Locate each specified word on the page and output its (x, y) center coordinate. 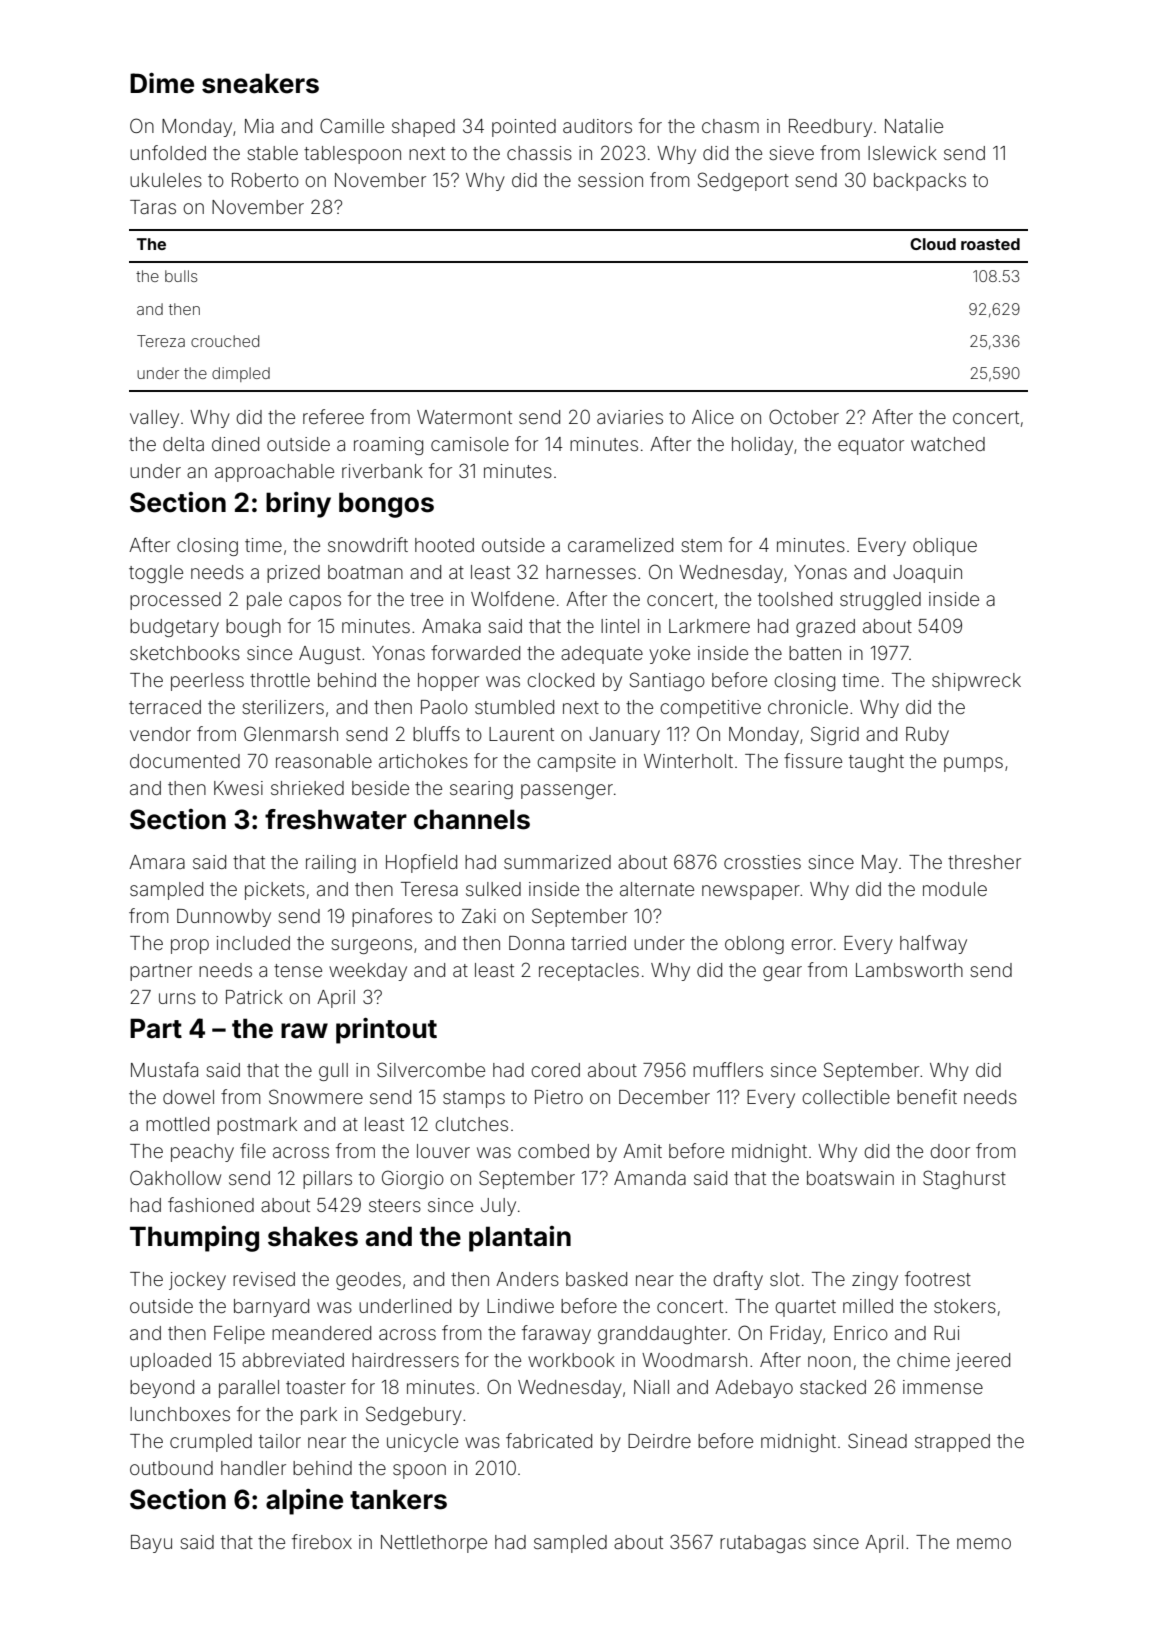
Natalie (914, 126)
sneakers (260, 83)
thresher (984, 862)
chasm (730, 126)
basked (596, 1279)
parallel (249, 1389)
